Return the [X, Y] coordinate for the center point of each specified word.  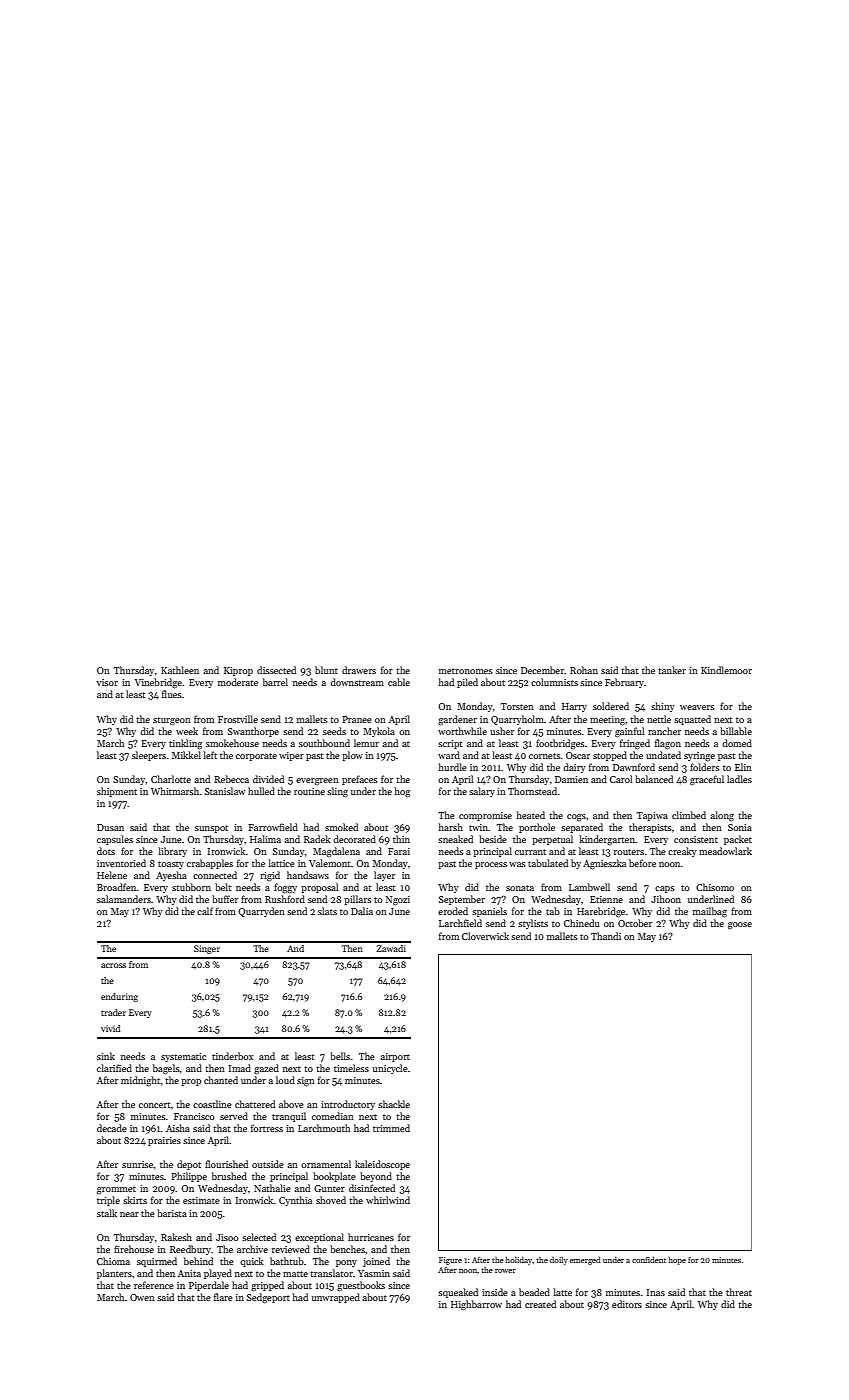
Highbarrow [476, 1305]
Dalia [362, 911]
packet [738, 840]
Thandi [606, 936]
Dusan [110, 827]
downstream [357, 682]
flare [223, 1297]
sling [337, 792]
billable [736, 731]
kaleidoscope [382, 1165]
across [113, 965]
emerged [585, 1261]
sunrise [137, 1164]
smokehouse [232, 743]
